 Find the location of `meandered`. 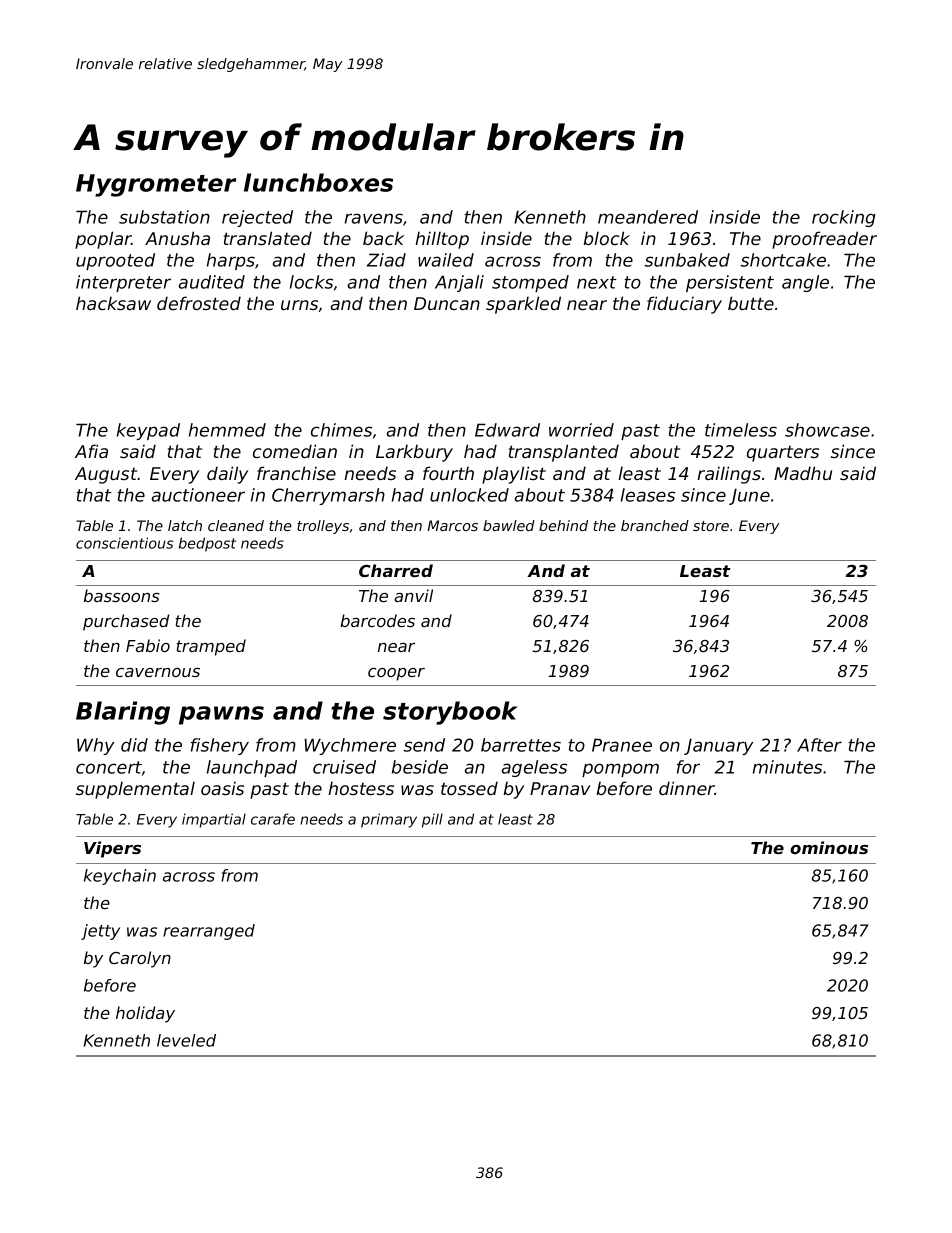

meandered is located at coordinates (648, 217).
